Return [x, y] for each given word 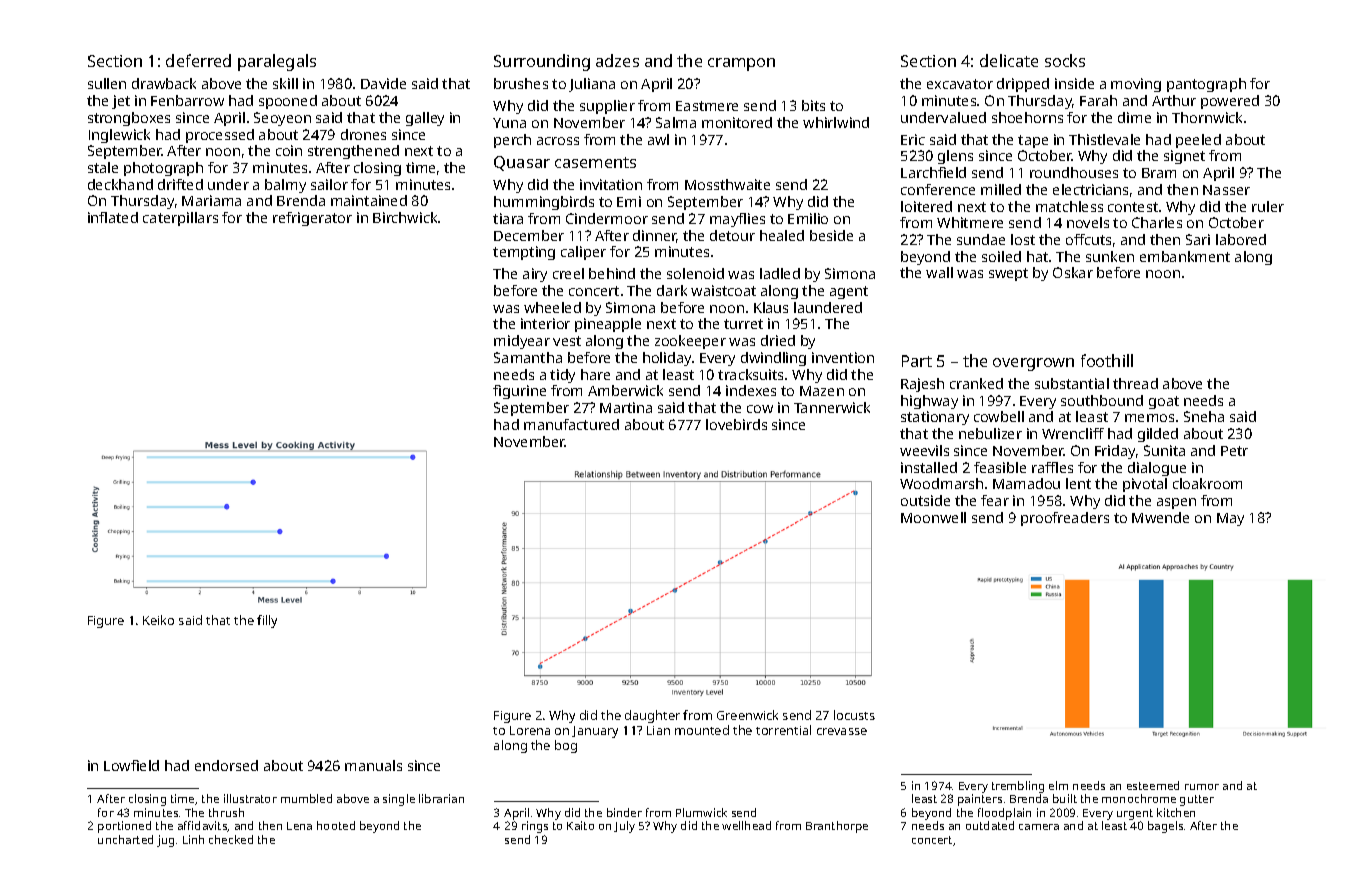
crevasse [842, 731]
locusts [854, 715]
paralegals [277, 62]
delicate [1009, 60]
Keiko [158, 620]
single [399, 800]
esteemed [1153, 785]
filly [267, 621]
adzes [617, 60]
